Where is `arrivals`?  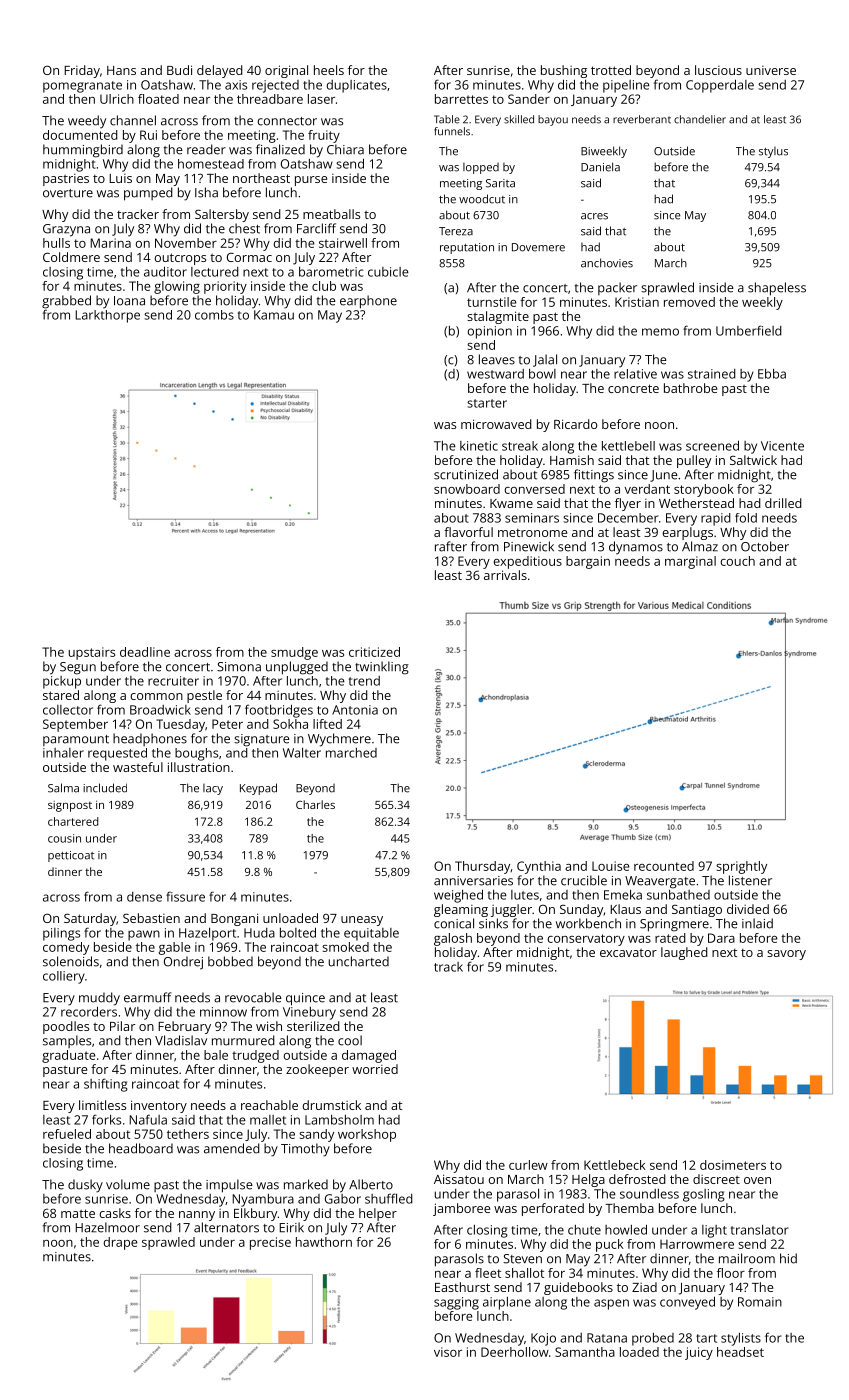 arrivals is located at coordinates (505, 575).
